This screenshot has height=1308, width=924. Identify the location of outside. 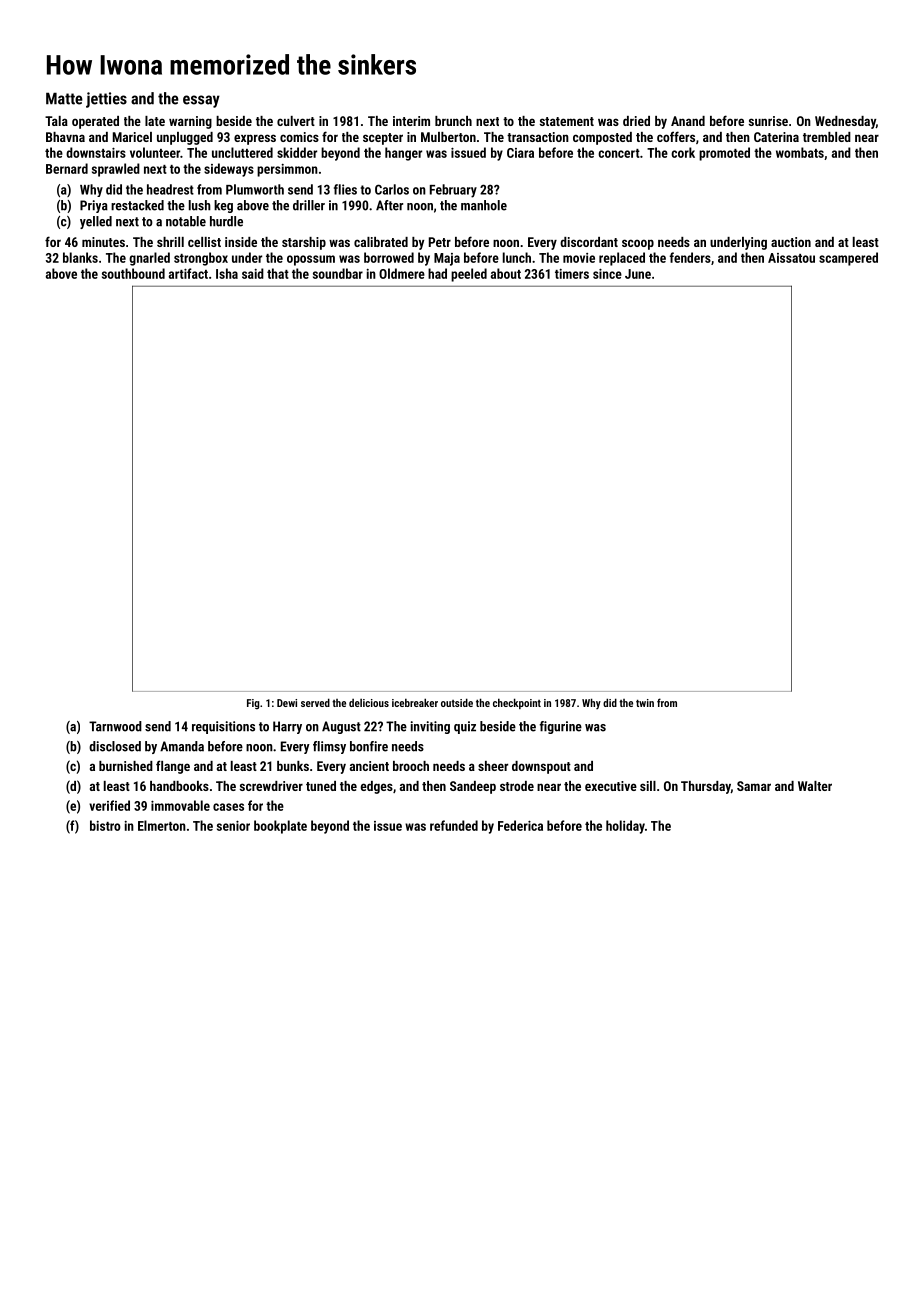
(457, 702).
